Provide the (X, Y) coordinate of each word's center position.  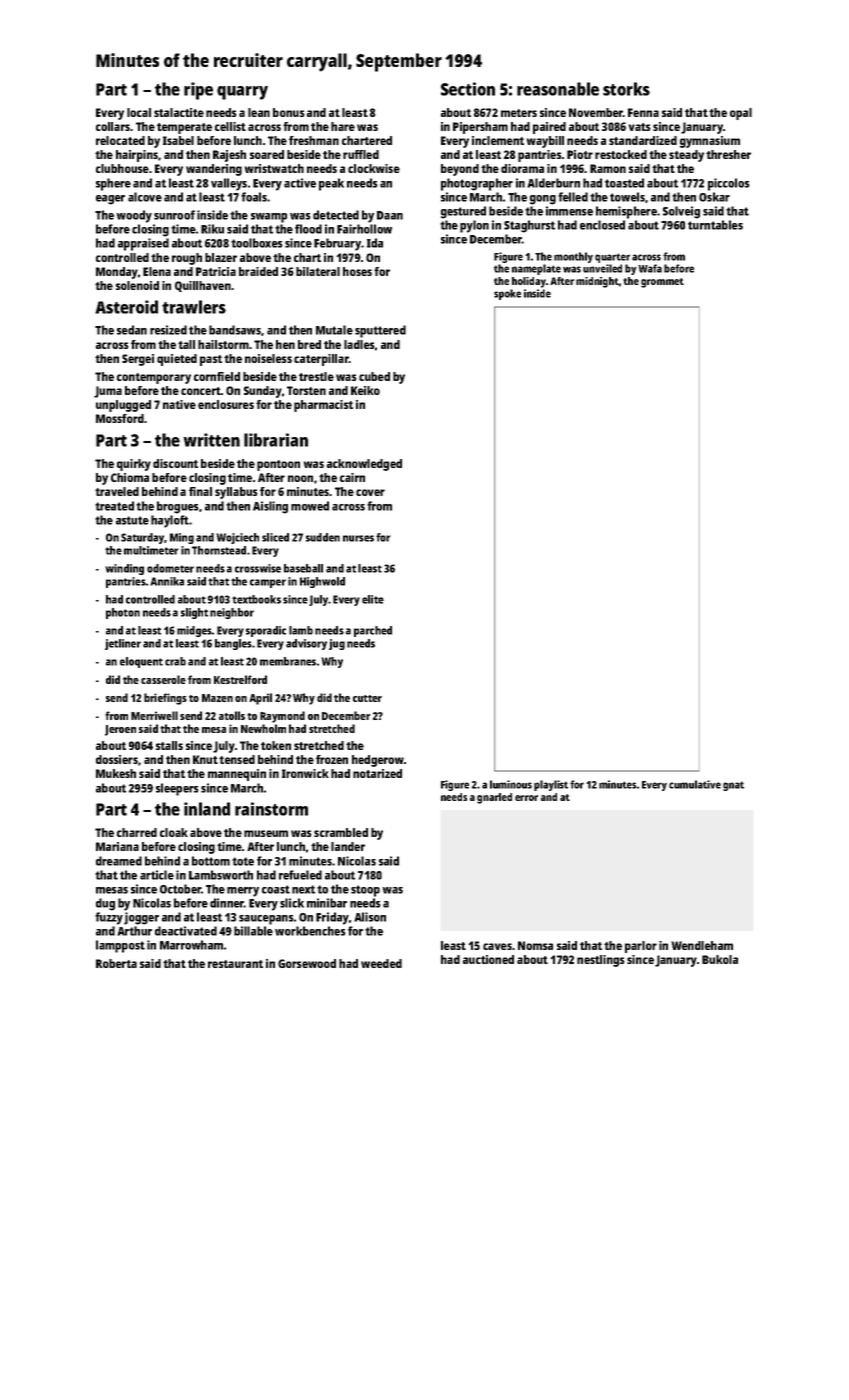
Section (468, 89)
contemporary (154, 378)
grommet (662, 283)
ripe (198, 91)
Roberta (116, 963)
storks (626, 89)
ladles (359, 344)
